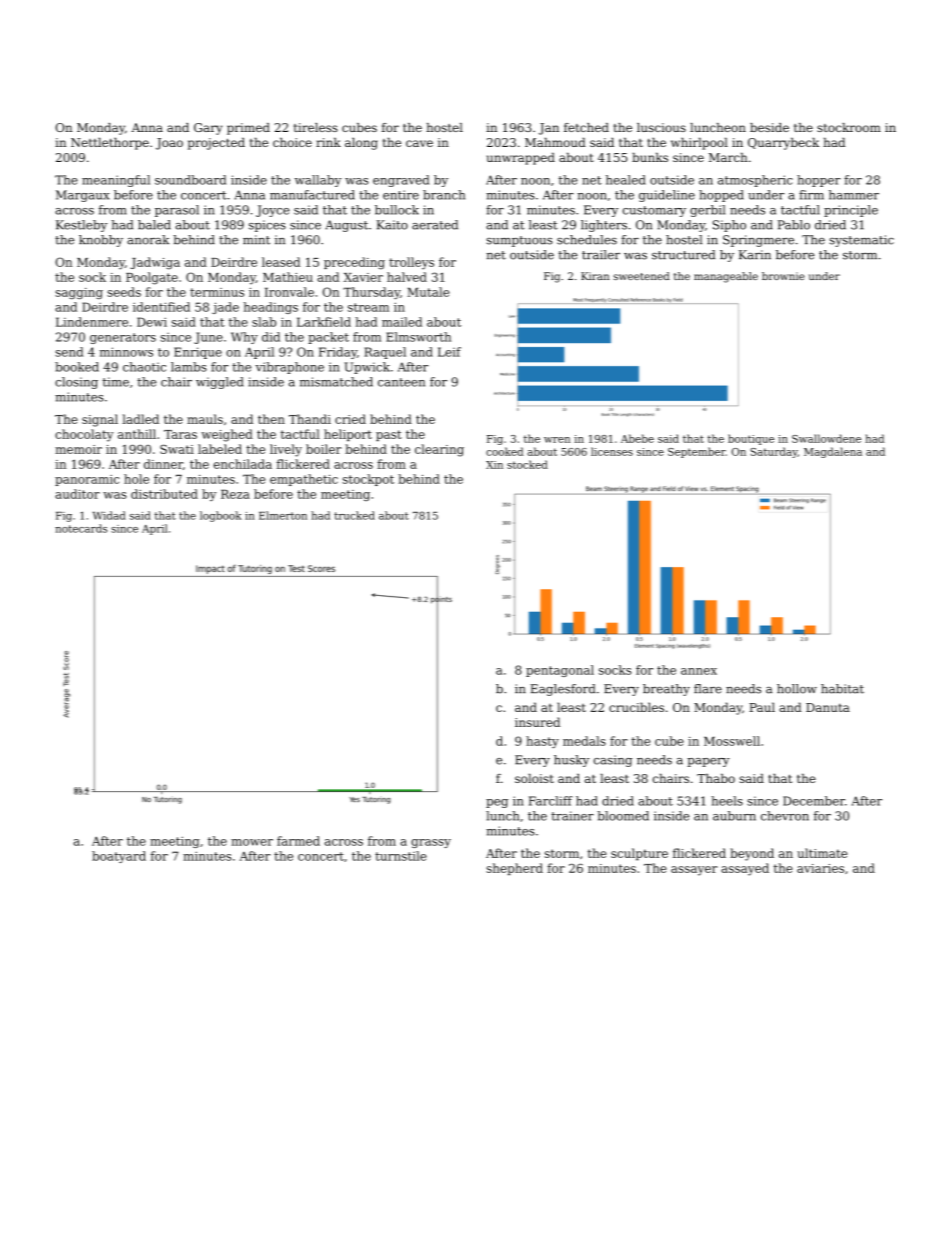 The height and width of the screenshot is (1233, 952). Describe the element at coordinates (833, 452) in the screenshot. I see `Magdalena` at that location.
